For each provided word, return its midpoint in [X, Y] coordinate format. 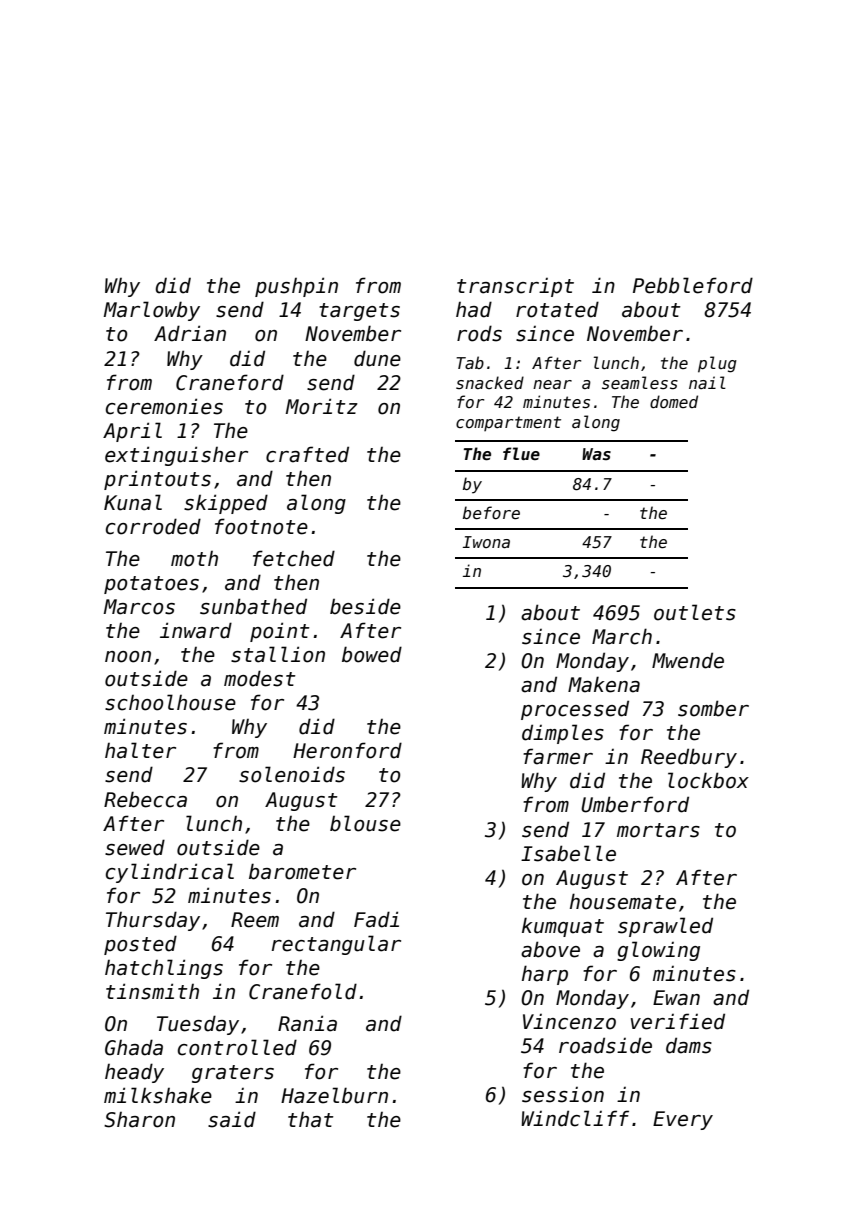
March [622, 636]
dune [377, 358]
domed [674, 401]
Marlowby [152, 311]
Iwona [486, 542]
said [232, 1119]
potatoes [151, 585]
